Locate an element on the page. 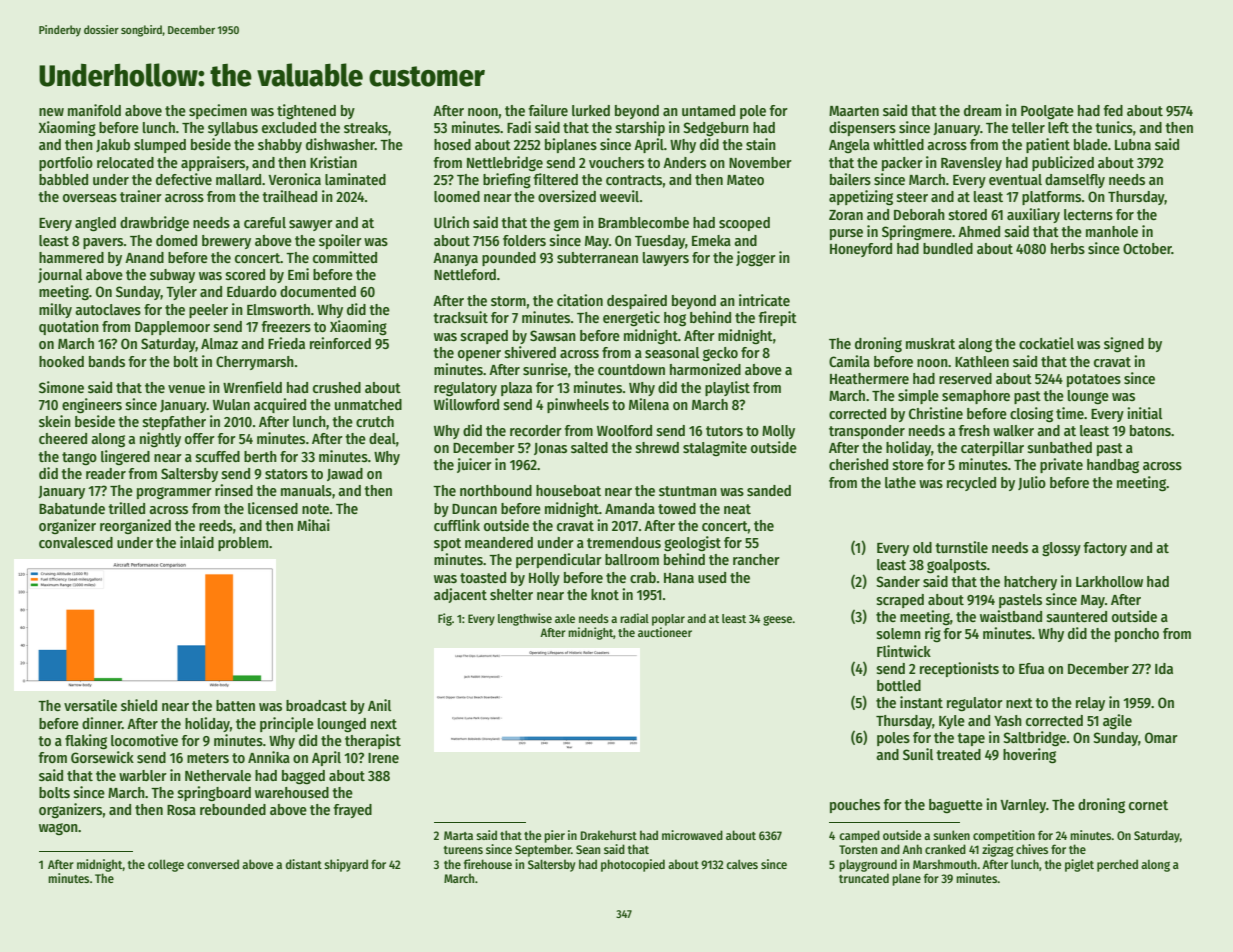  venue is located at coordinates (186, 389).
